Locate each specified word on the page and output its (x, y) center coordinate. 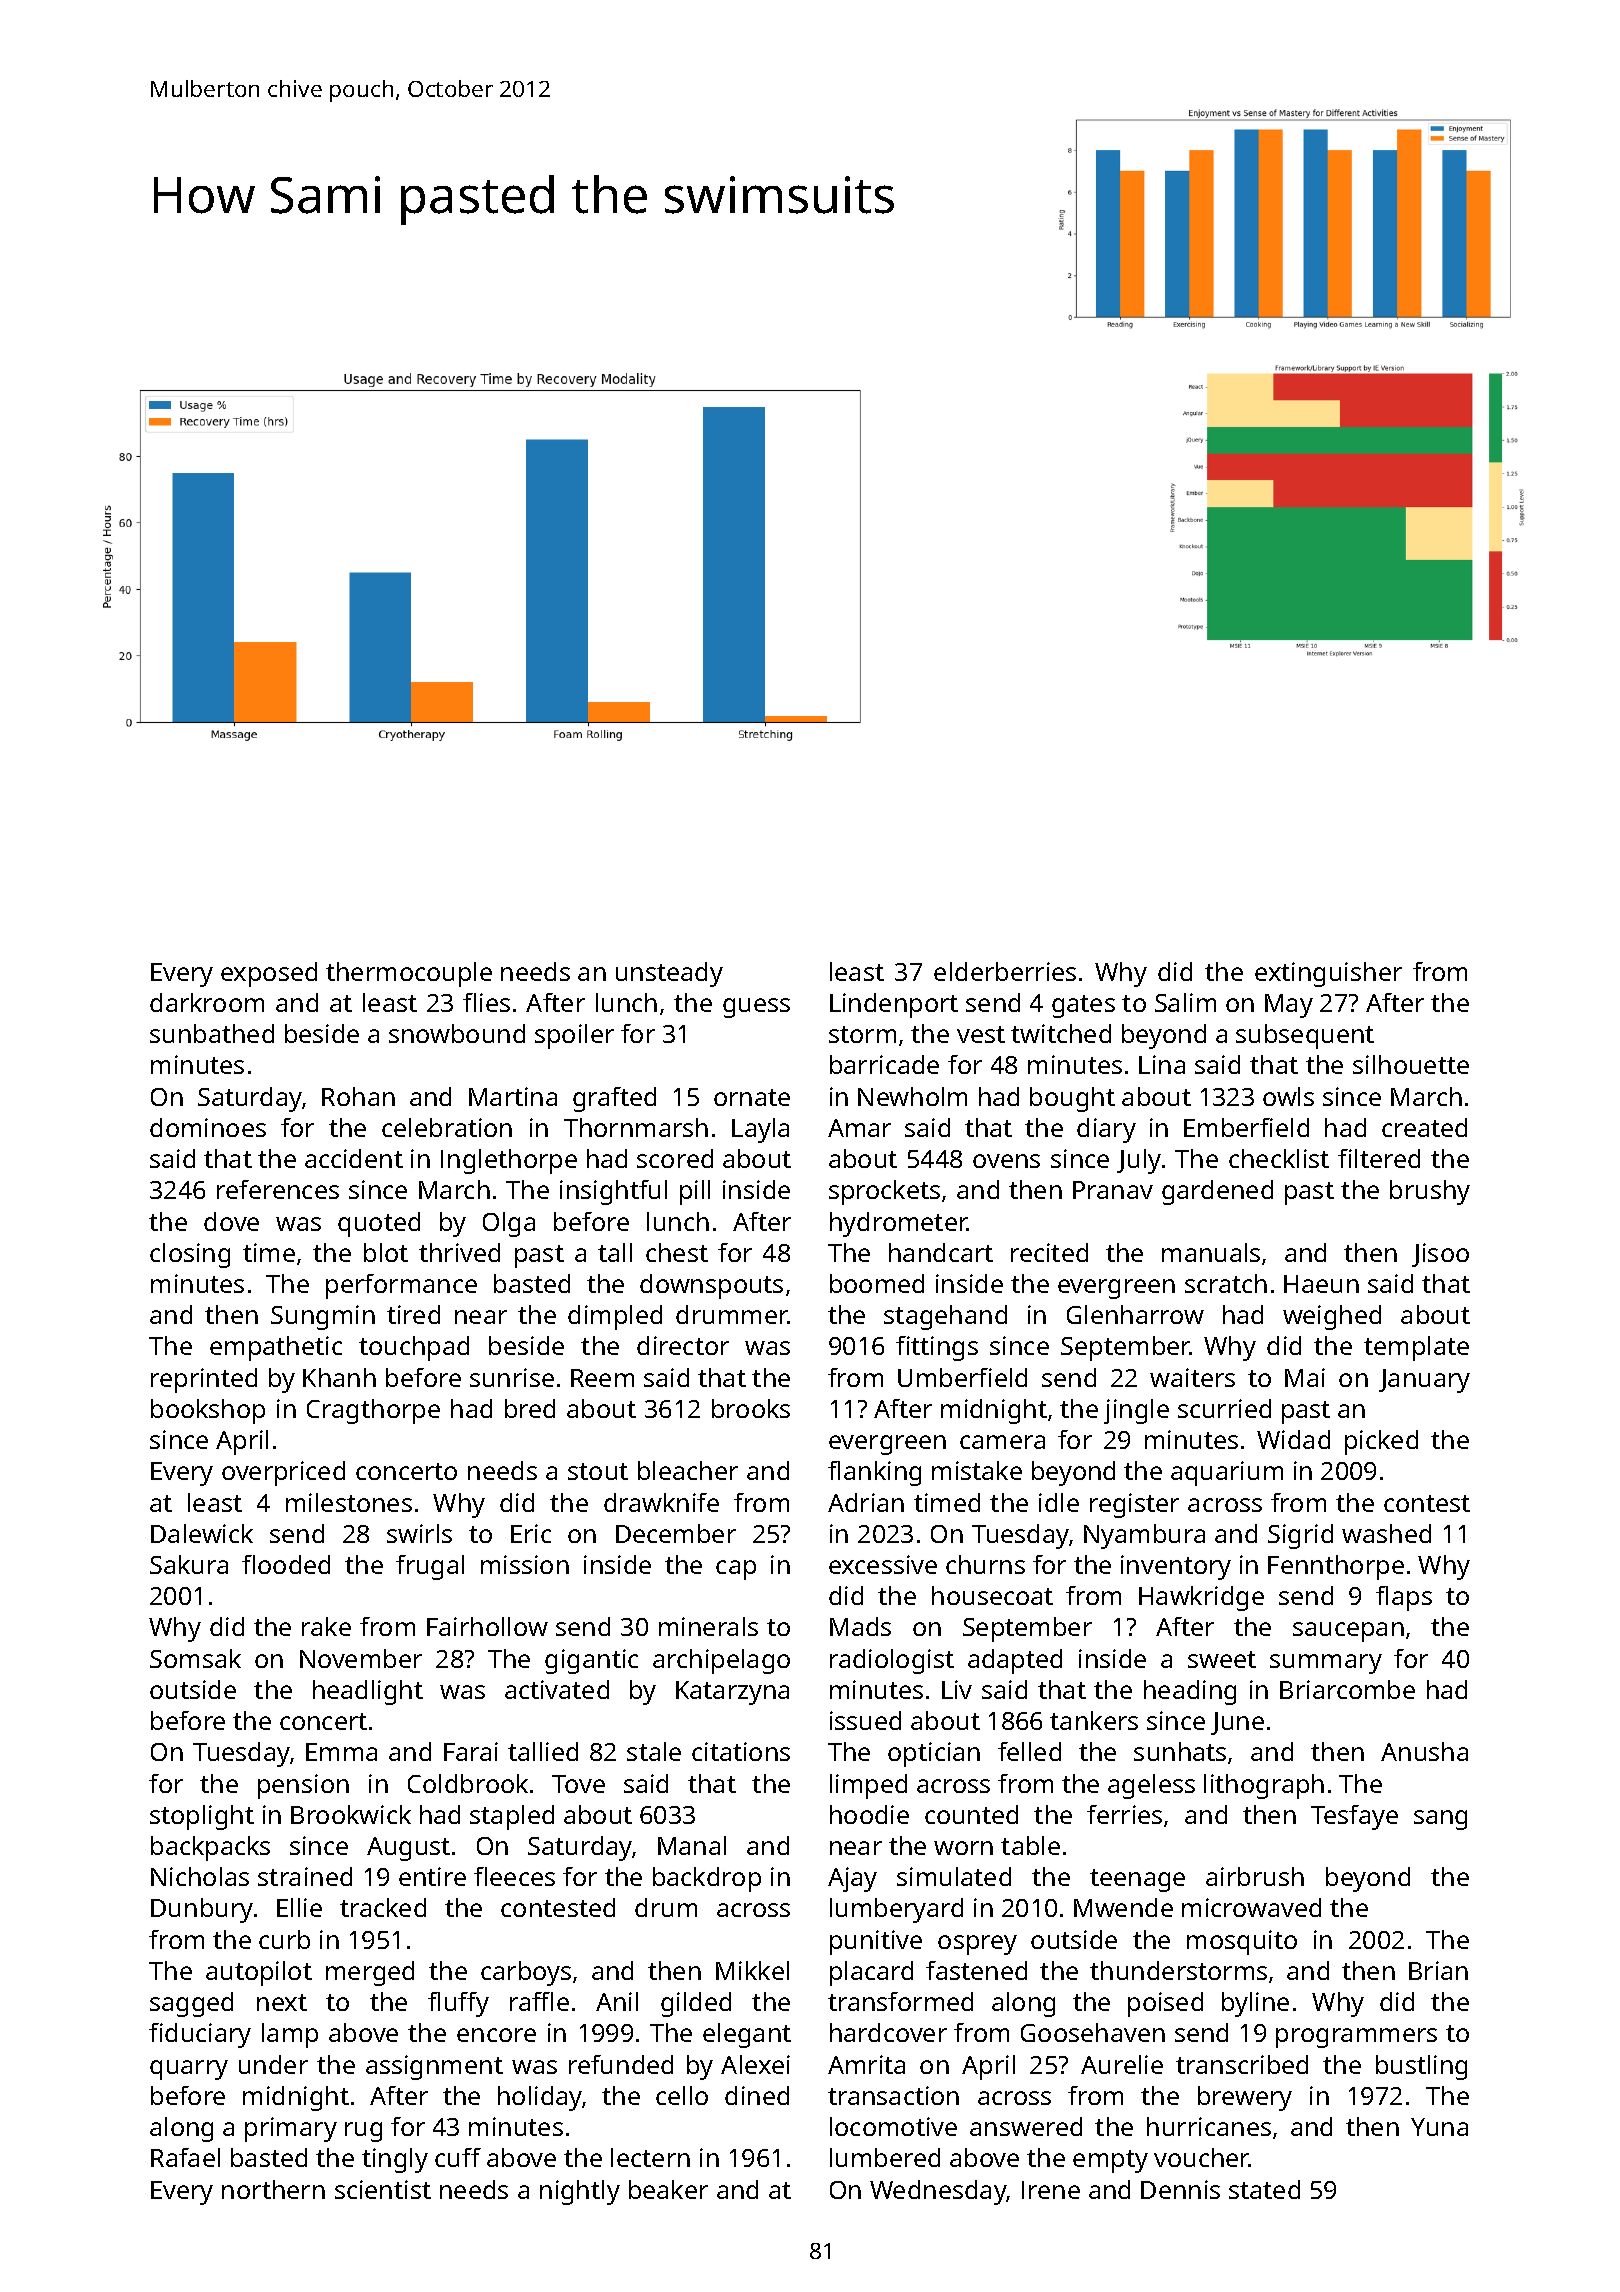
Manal (692, 1845)
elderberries (1005, 971)
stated (1264, 2189)
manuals (1211, 1252)
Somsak (195, 1658)
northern (273, 2189)
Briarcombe (1347, 1689)
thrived (459, 1252)
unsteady (669, 974)
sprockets (884, 1192)
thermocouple (409, 974)
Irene (1051, 2190)
